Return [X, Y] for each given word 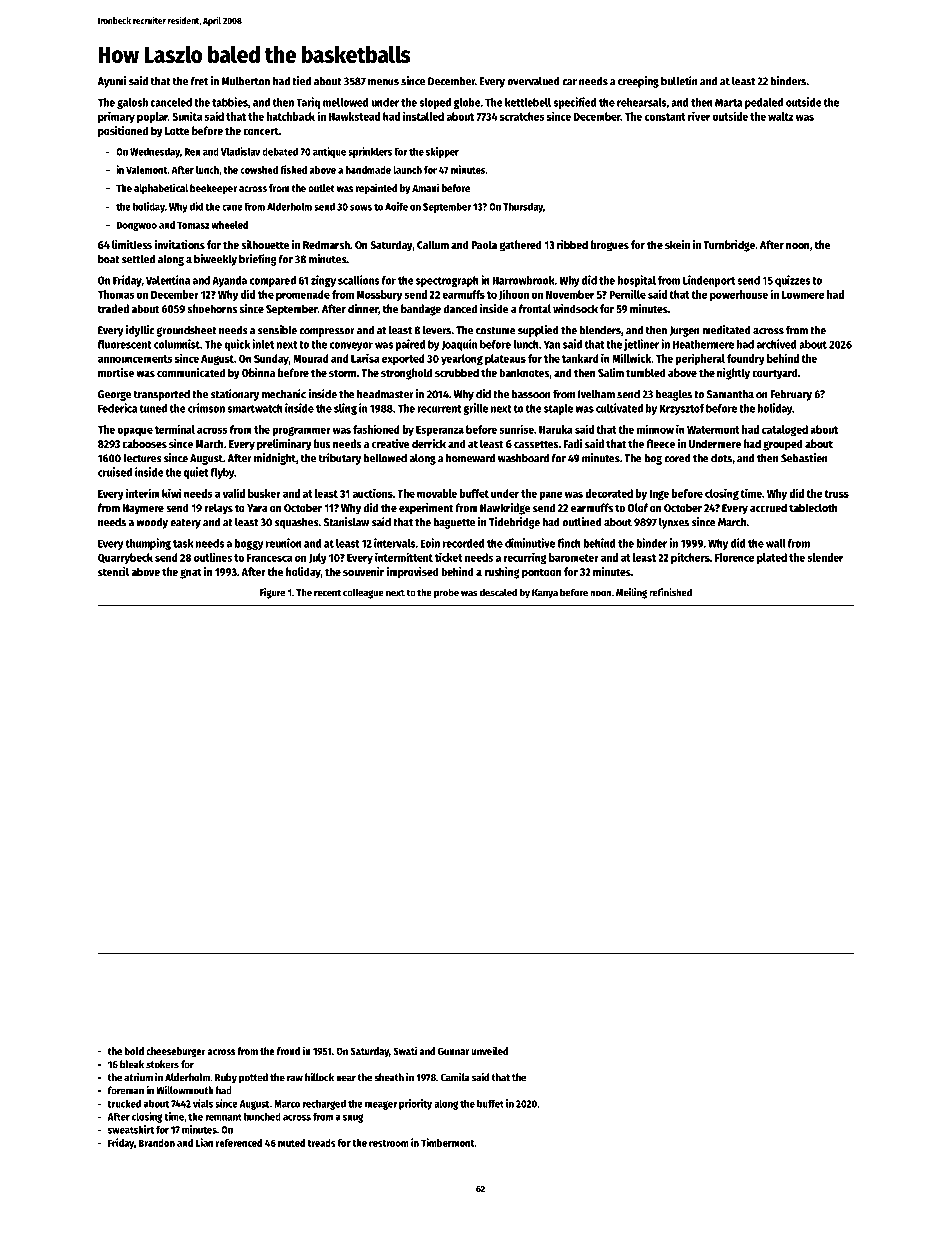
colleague [363, 593]
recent [327, 593]
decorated [609, 493]
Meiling [631, 593]
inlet [263, 344]
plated [772, 558]
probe [446, 593]
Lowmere [803, 295]
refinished [670, 592]
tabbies [230, 102]
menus [383, 82]
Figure [272, 593]
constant [665, 117]
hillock [319, 1077]
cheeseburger [176, 1052]
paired [410, 345]
